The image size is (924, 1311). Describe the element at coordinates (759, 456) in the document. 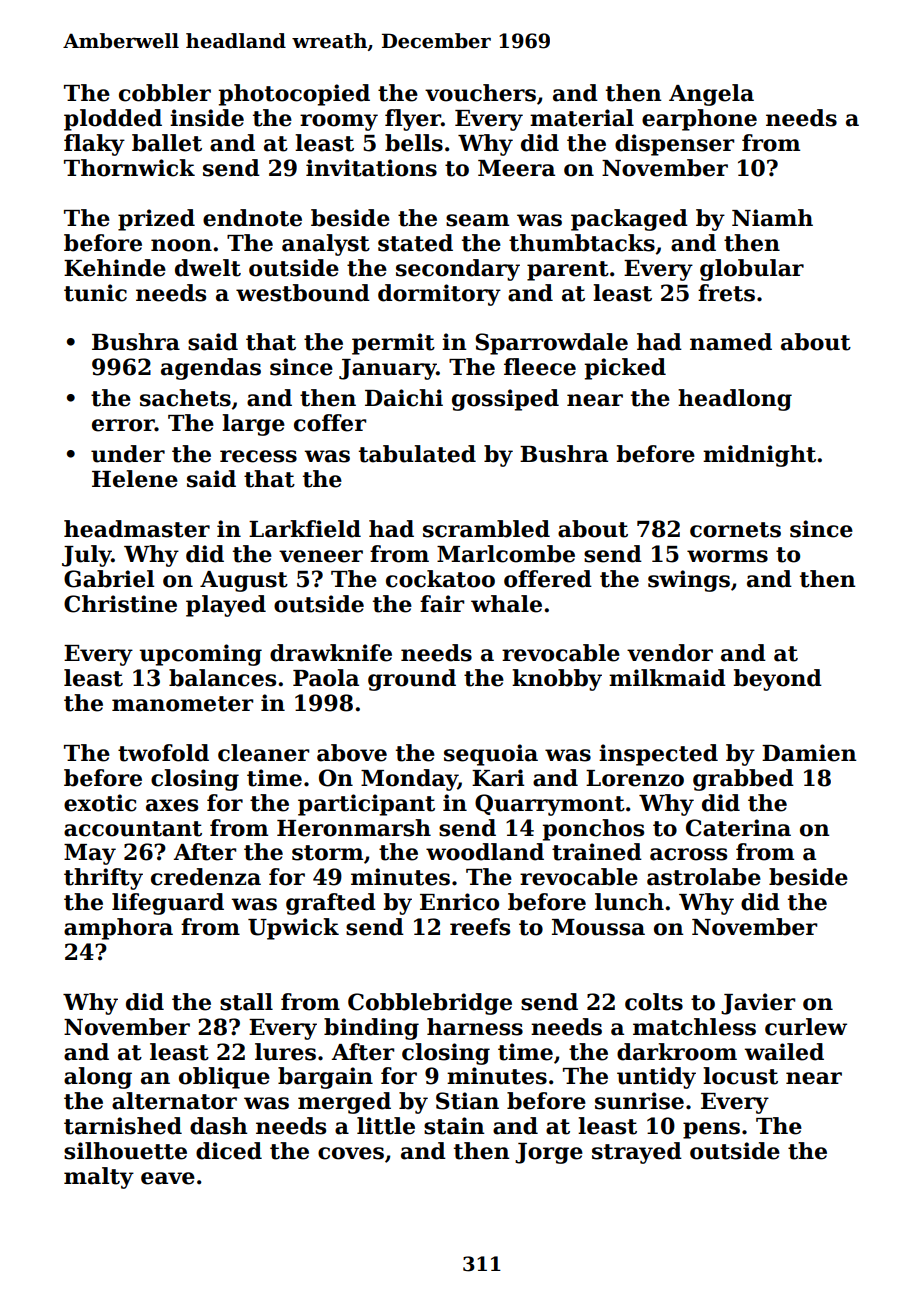

I see `midnight` at that location.
